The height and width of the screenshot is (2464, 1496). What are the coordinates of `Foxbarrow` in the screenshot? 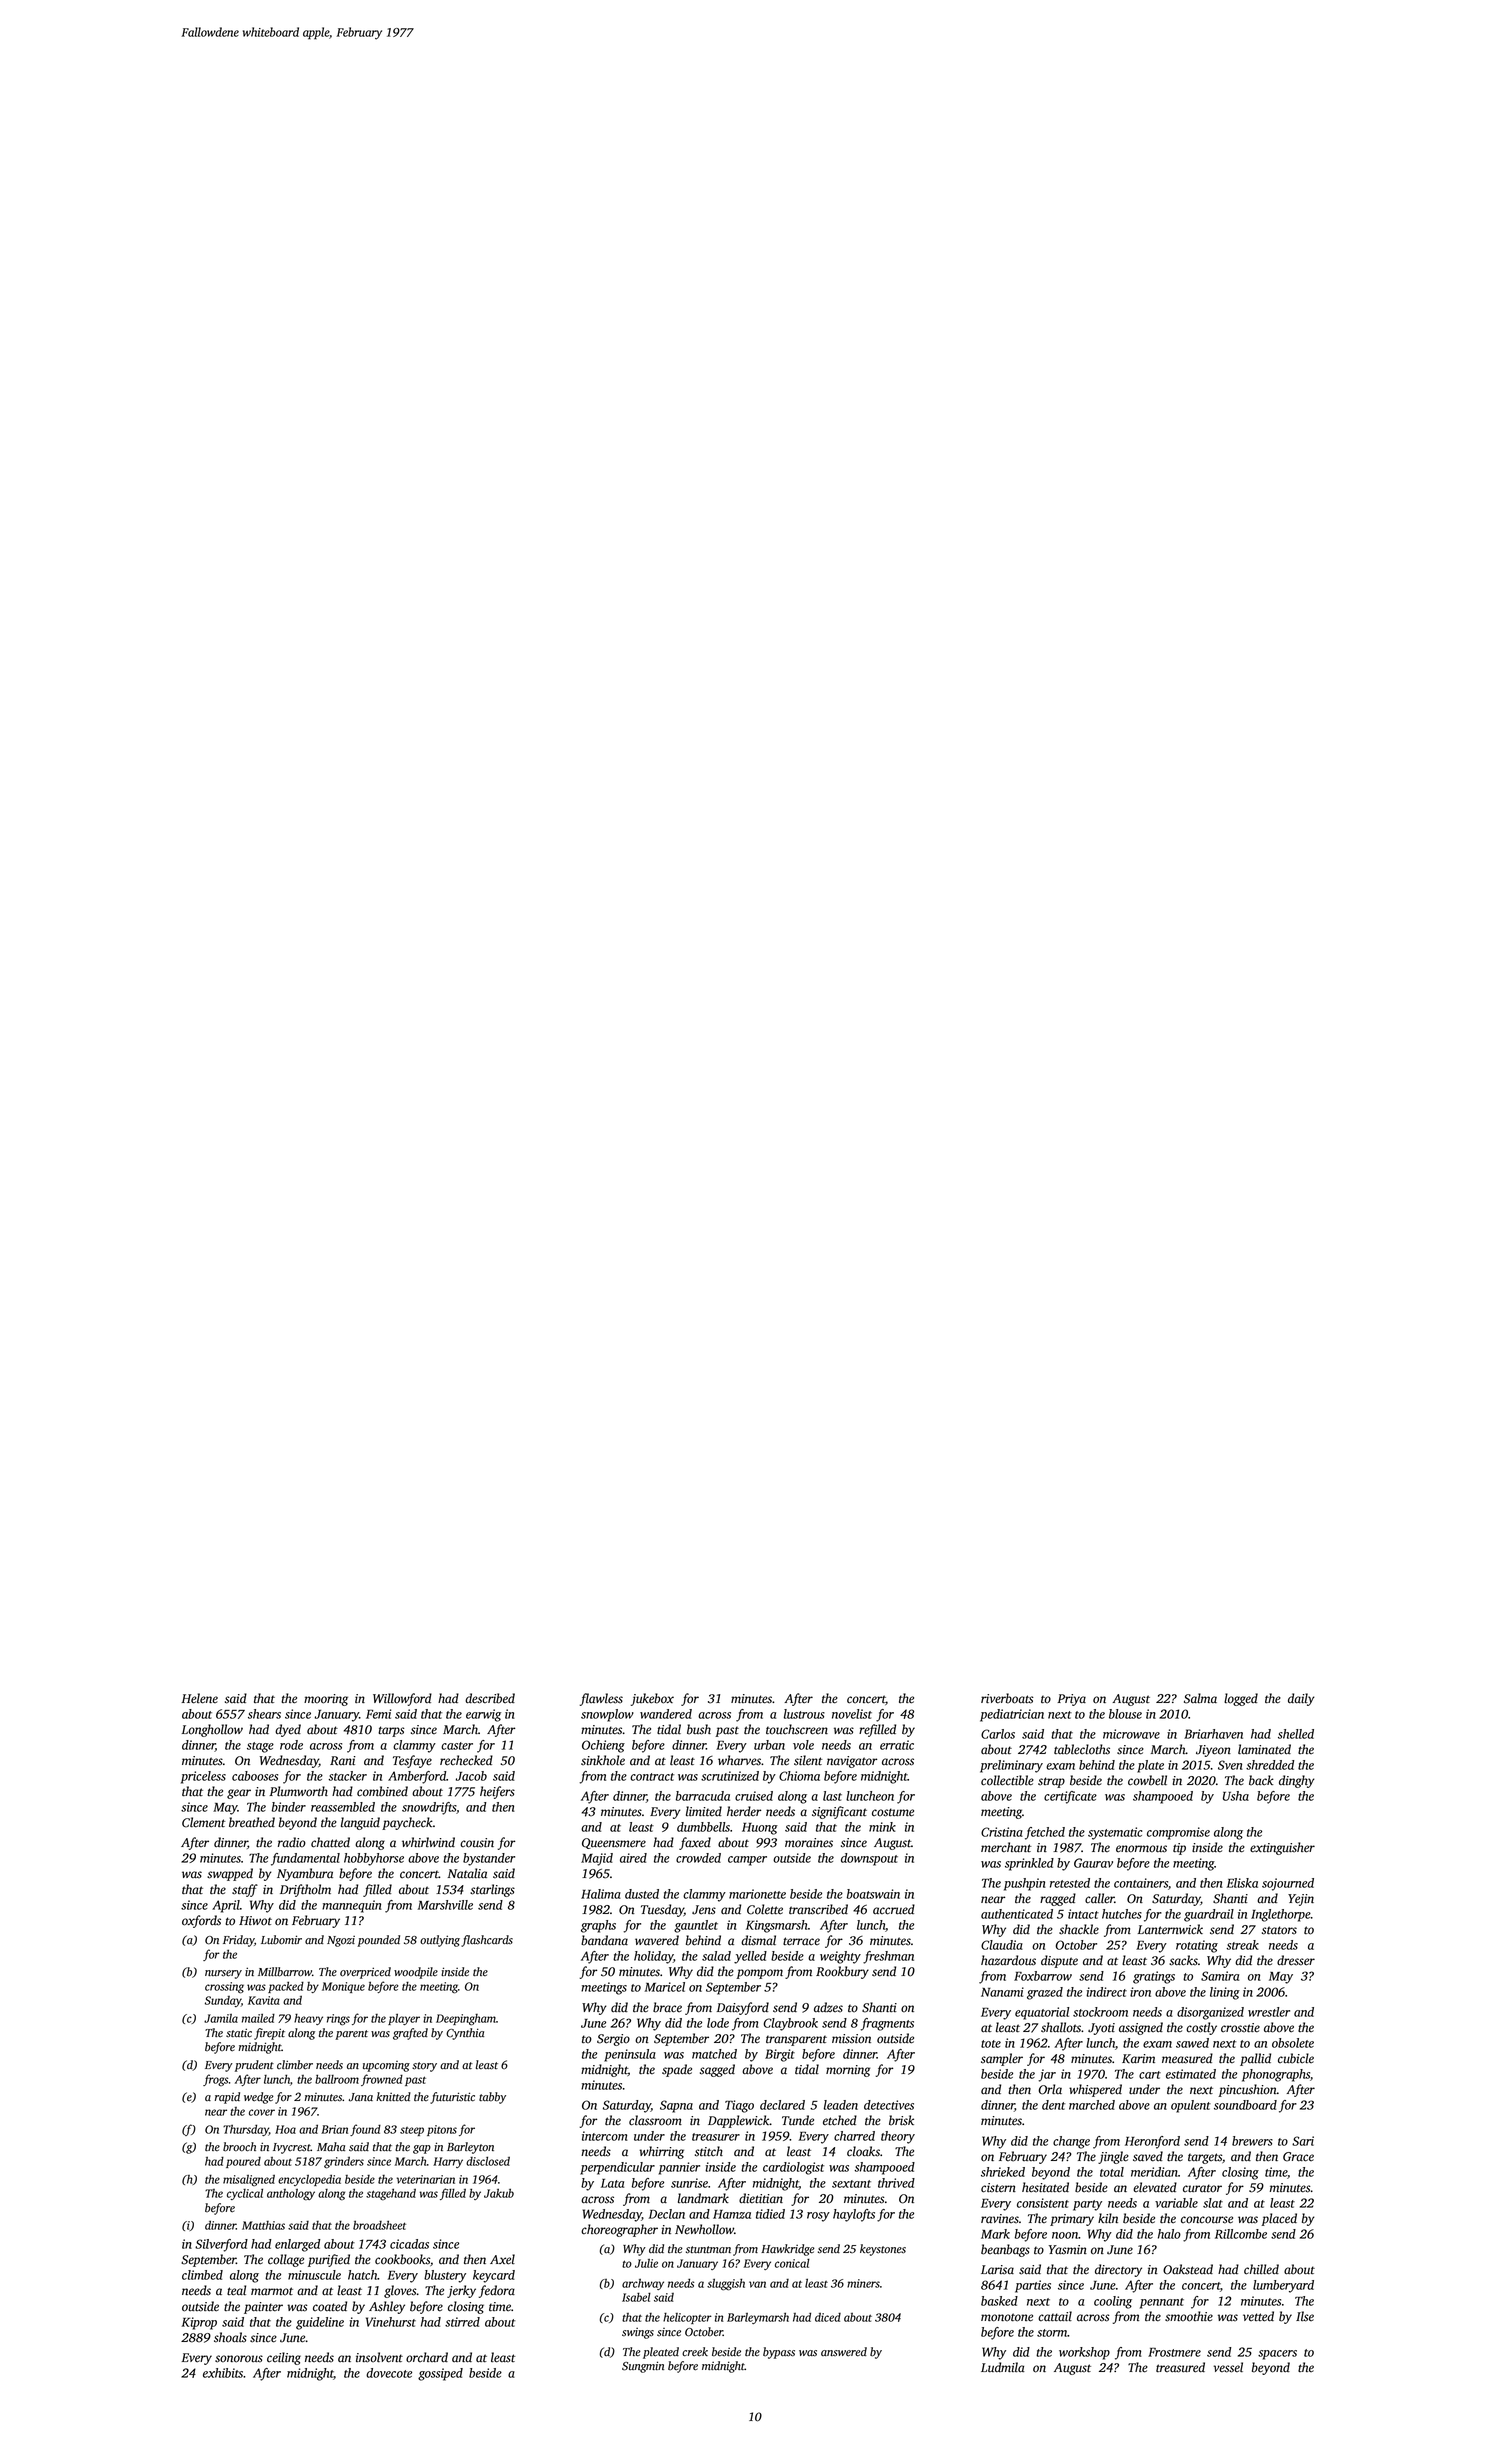 It's located at (1043, 1976).
